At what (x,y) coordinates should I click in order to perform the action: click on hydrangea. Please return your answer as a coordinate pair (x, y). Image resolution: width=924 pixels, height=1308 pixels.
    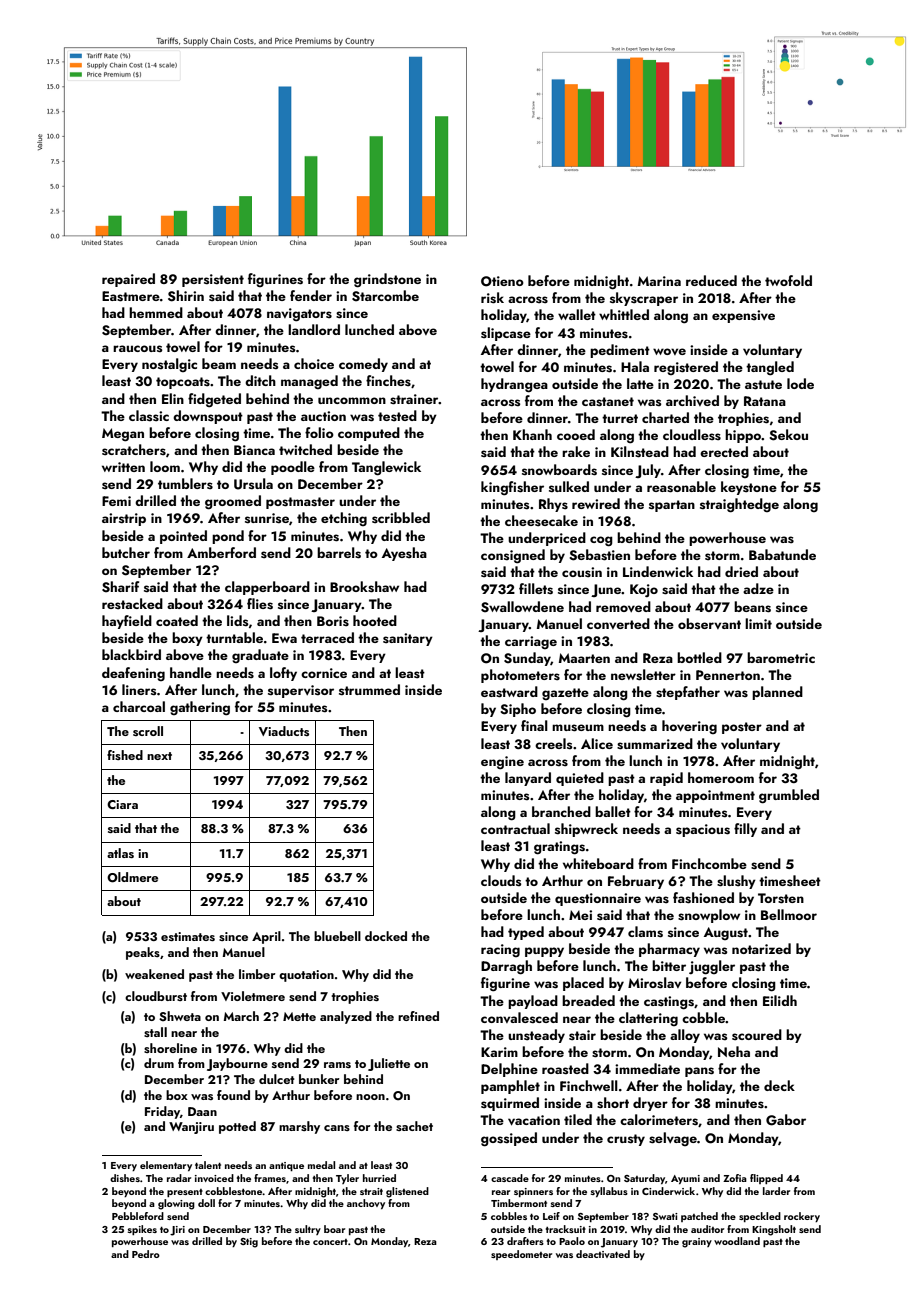
    Looking at the image, I should click on (514, 385).
